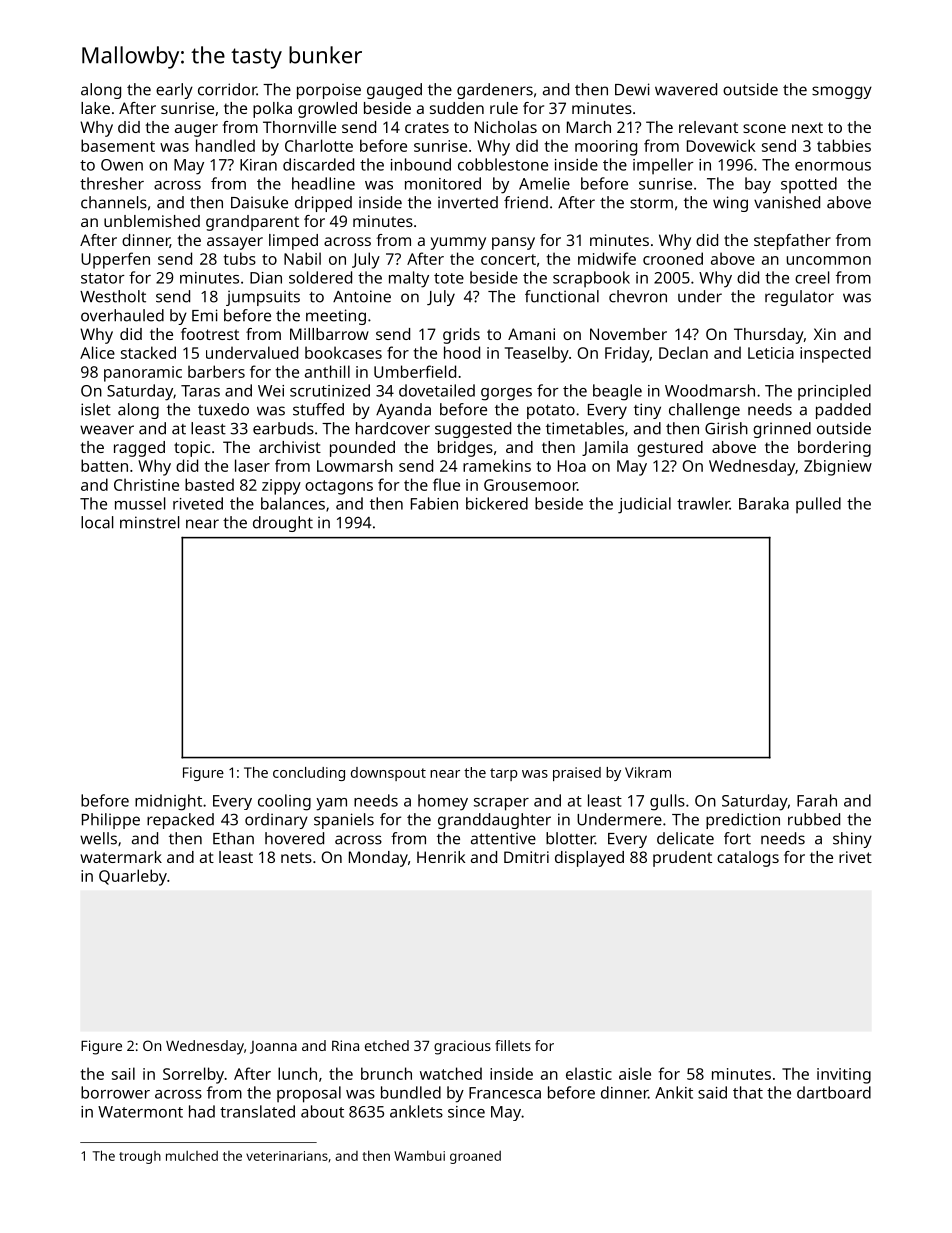  What do you see at coordinates (513, 1045) in the image?
I see `fillets` at bounding box center [513, 1045].
